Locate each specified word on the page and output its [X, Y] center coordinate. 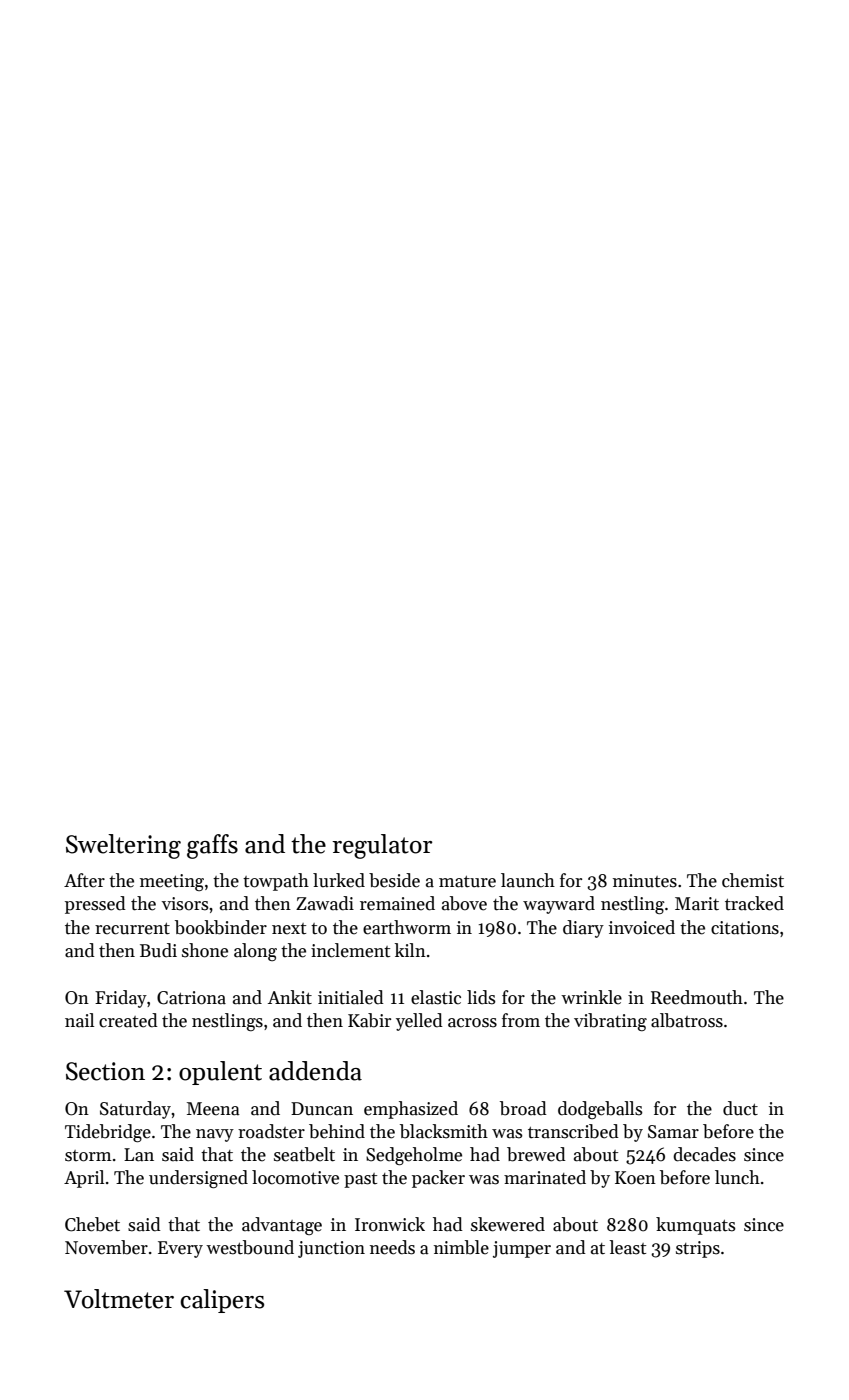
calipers [222, 1301]
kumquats [695, 1226]
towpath [276, 882]
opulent [220, 1073]
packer [438, 1179]
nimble [461, 1247]
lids [481, 997]
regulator [382, 846]
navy [215, 1135]
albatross [687, 1020]
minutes [645, 881]
